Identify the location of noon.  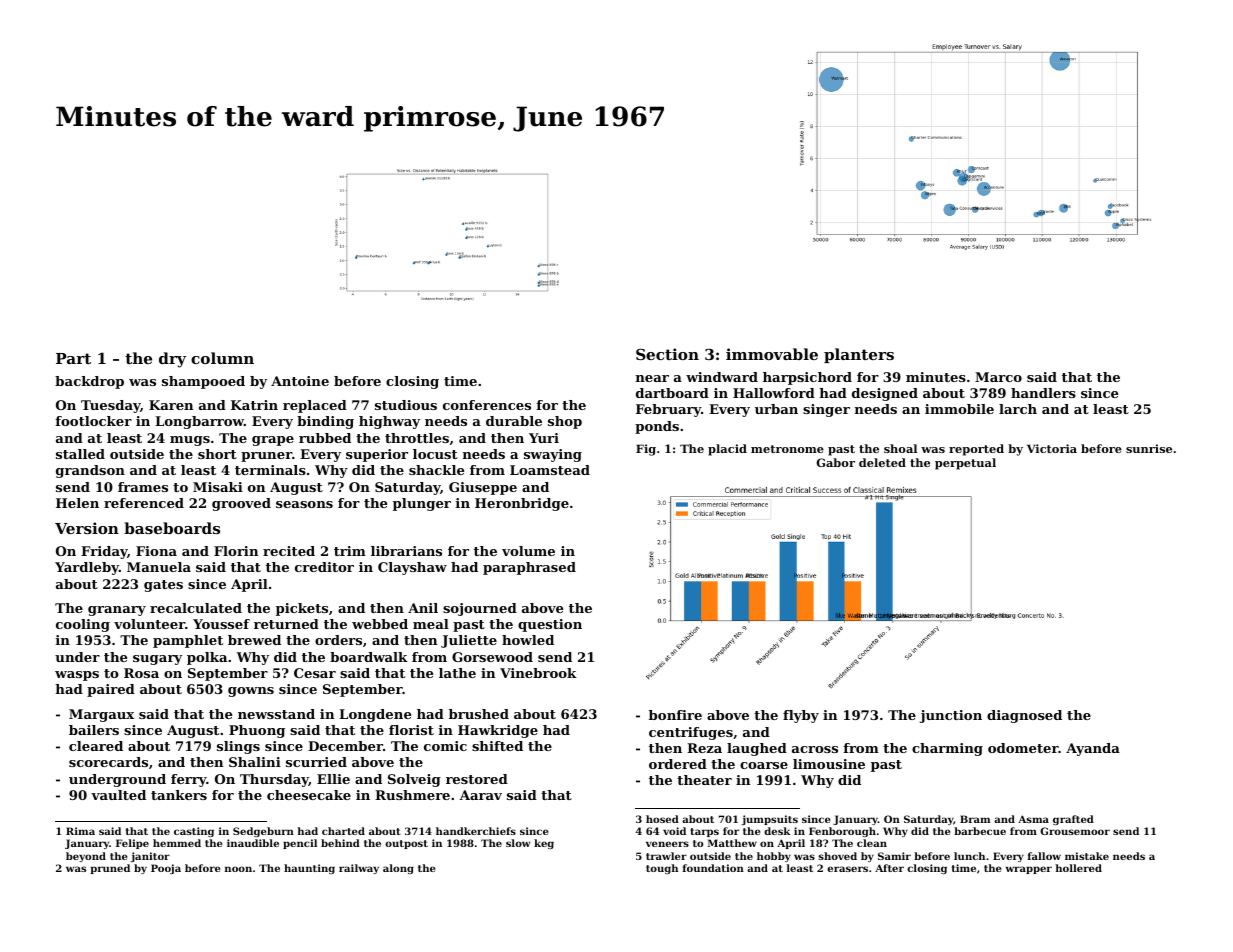
(238, 869).
